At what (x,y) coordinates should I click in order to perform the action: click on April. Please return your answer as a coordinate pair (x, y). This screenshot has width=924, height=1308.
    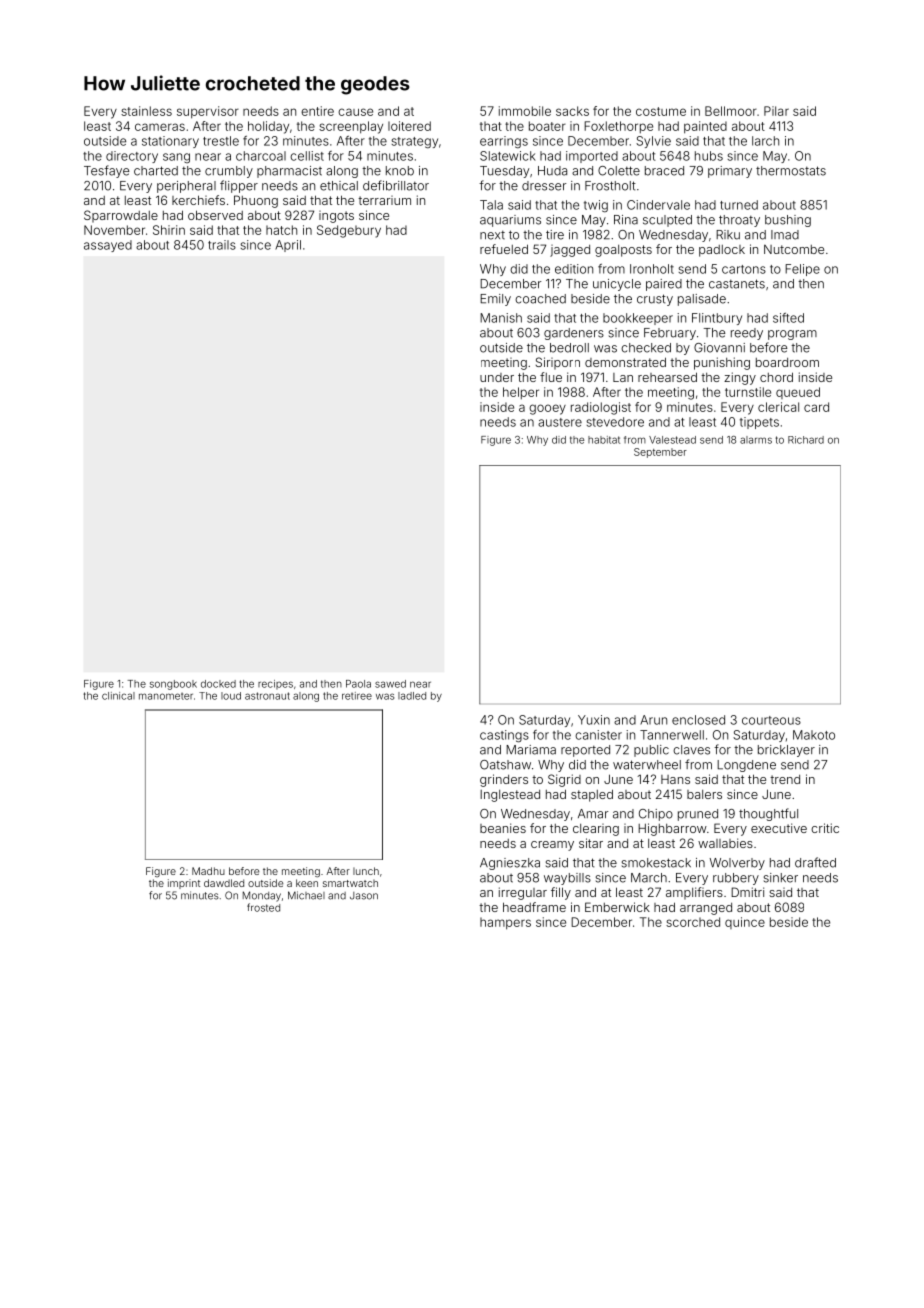
    Looking at the image, I should click on (288, 246).
